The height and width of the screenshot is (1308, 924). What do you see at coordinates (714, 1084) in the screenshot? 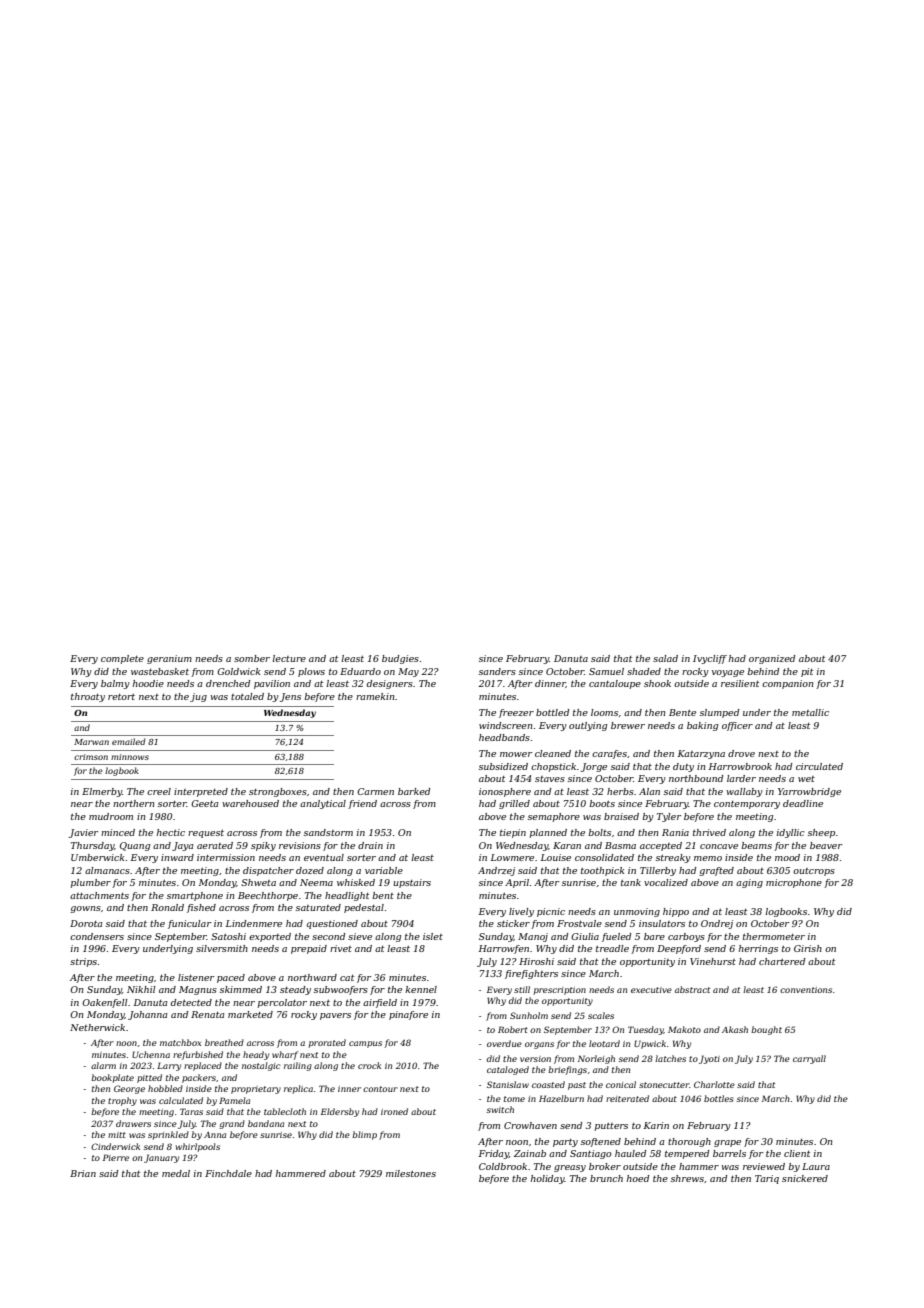
I see `Charlotte` at bounding box center [714, 1084].
